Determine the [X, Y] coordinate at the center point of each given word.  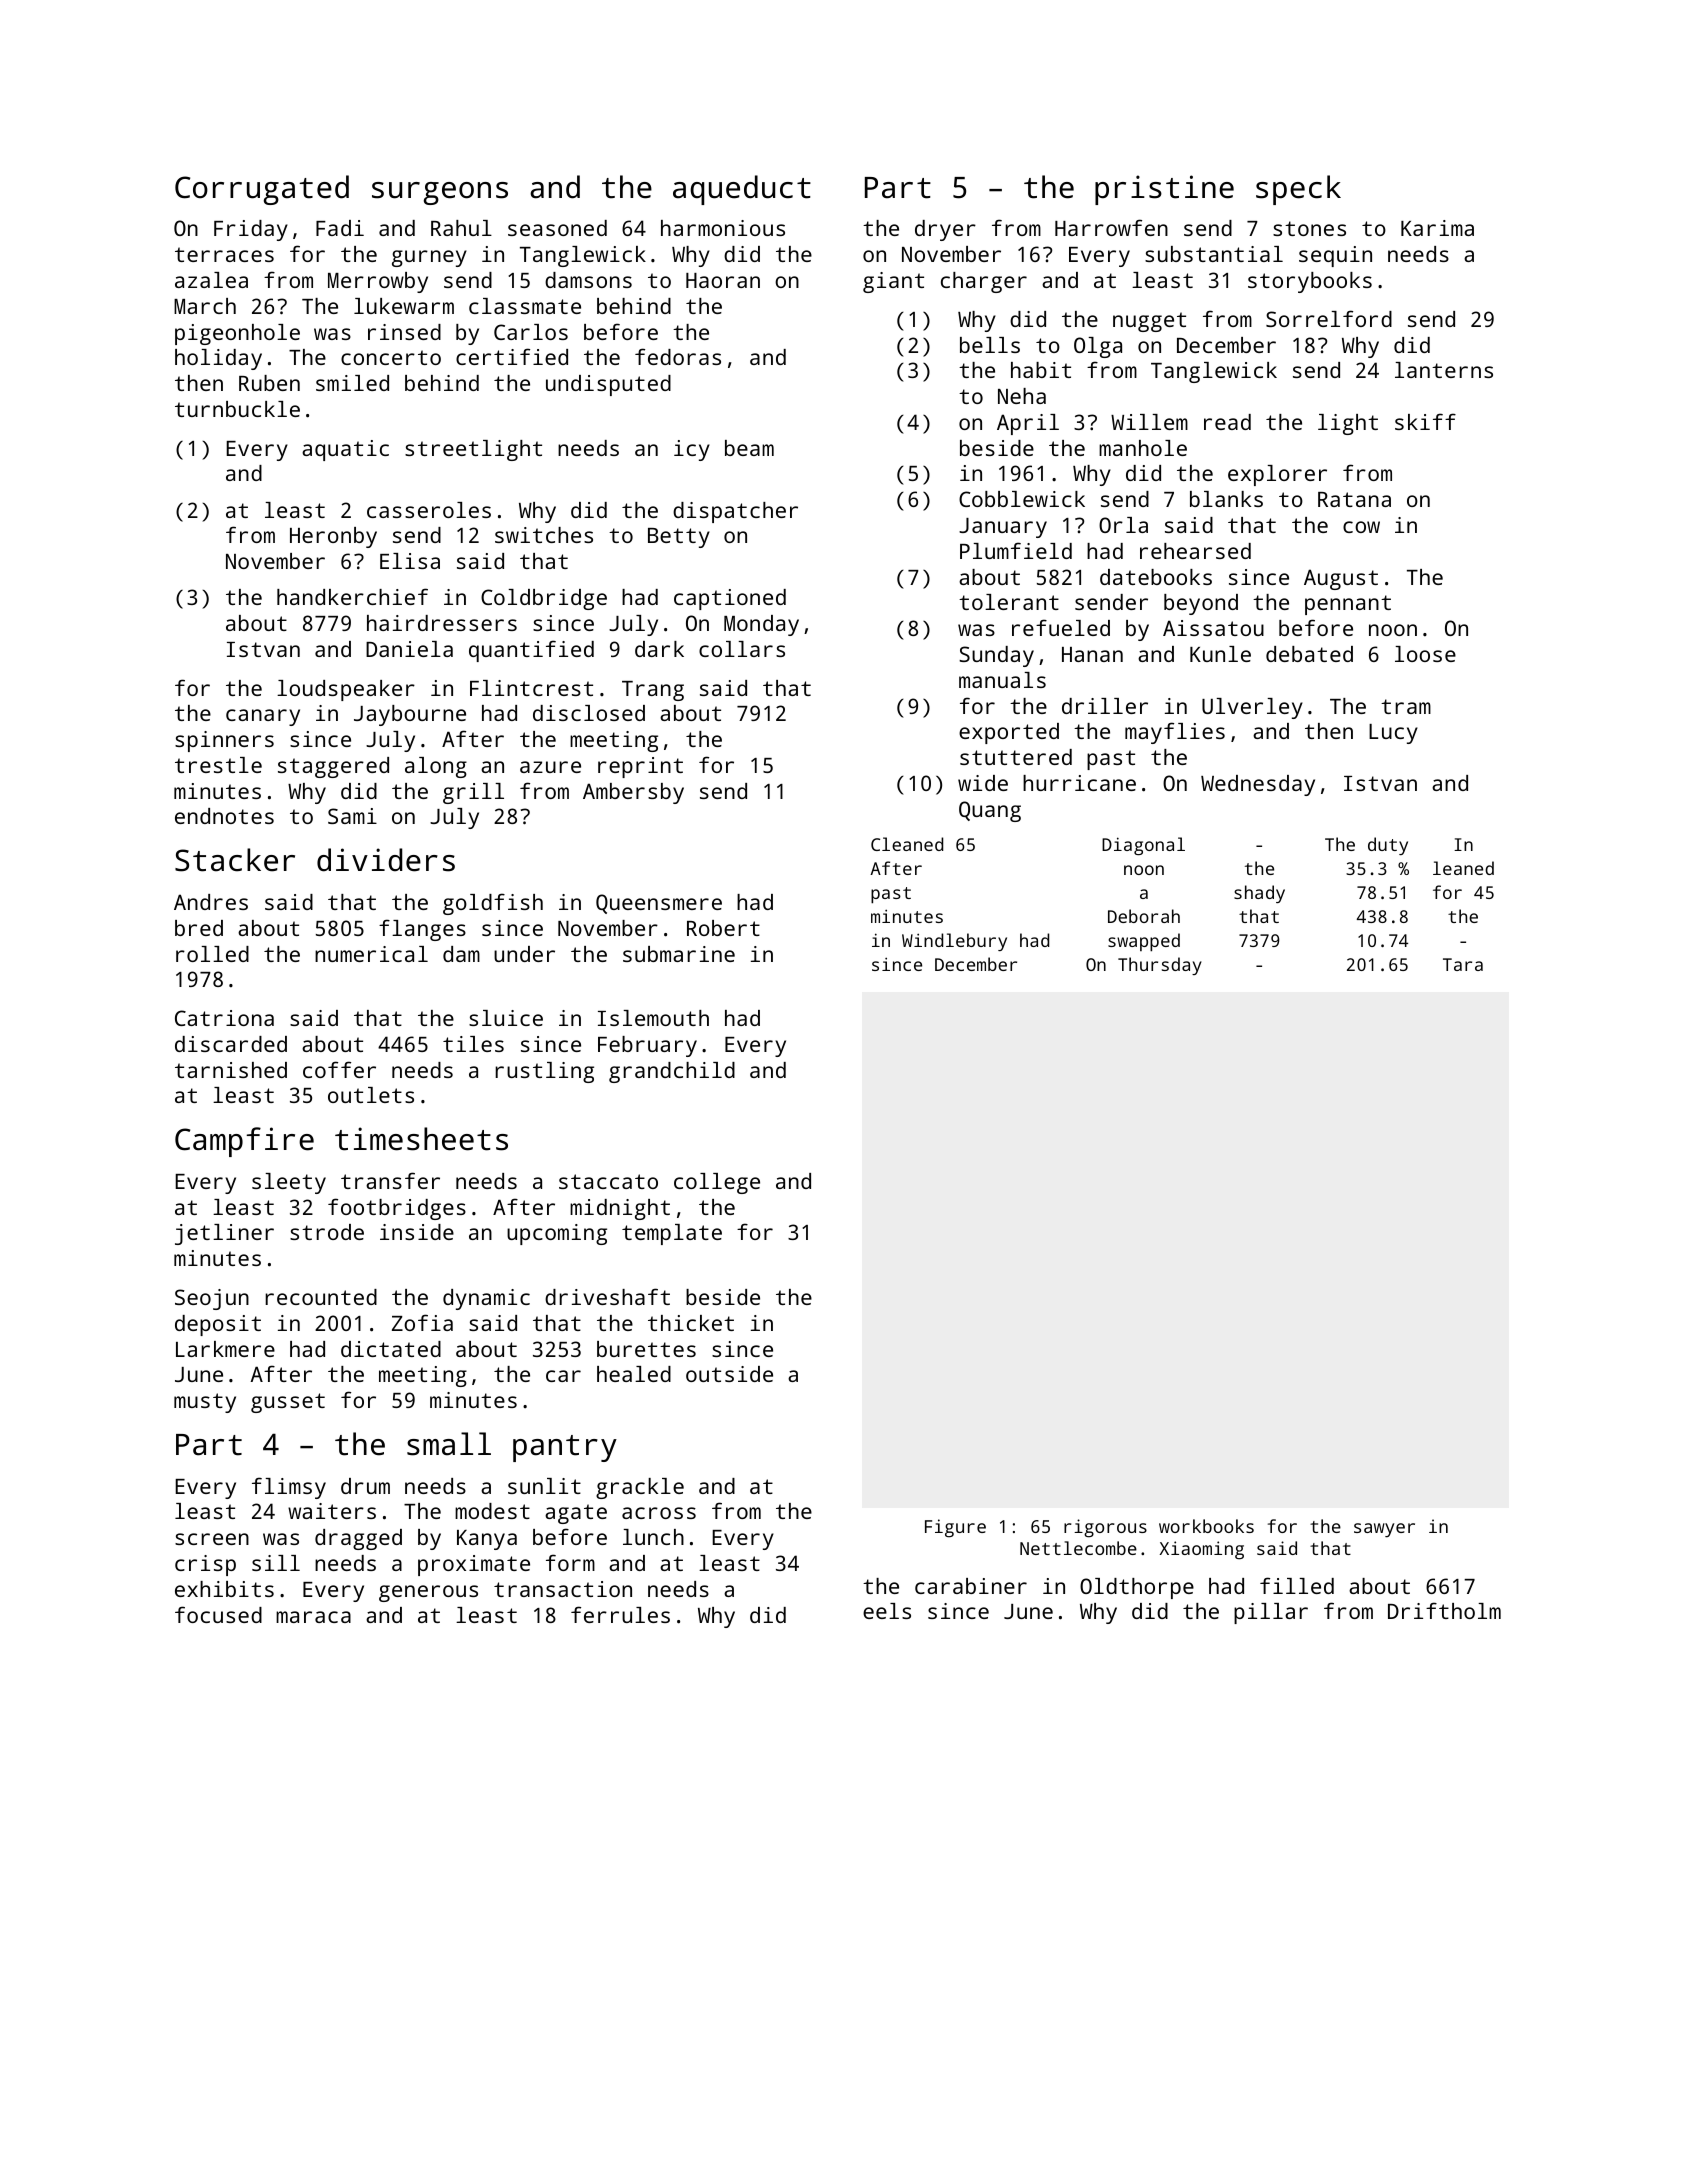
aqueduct [742, 190]
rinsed [404, 332]
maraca [313, 1617]
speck [1298, 190]
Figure [955, 1528]
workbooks [1206, 1526]
